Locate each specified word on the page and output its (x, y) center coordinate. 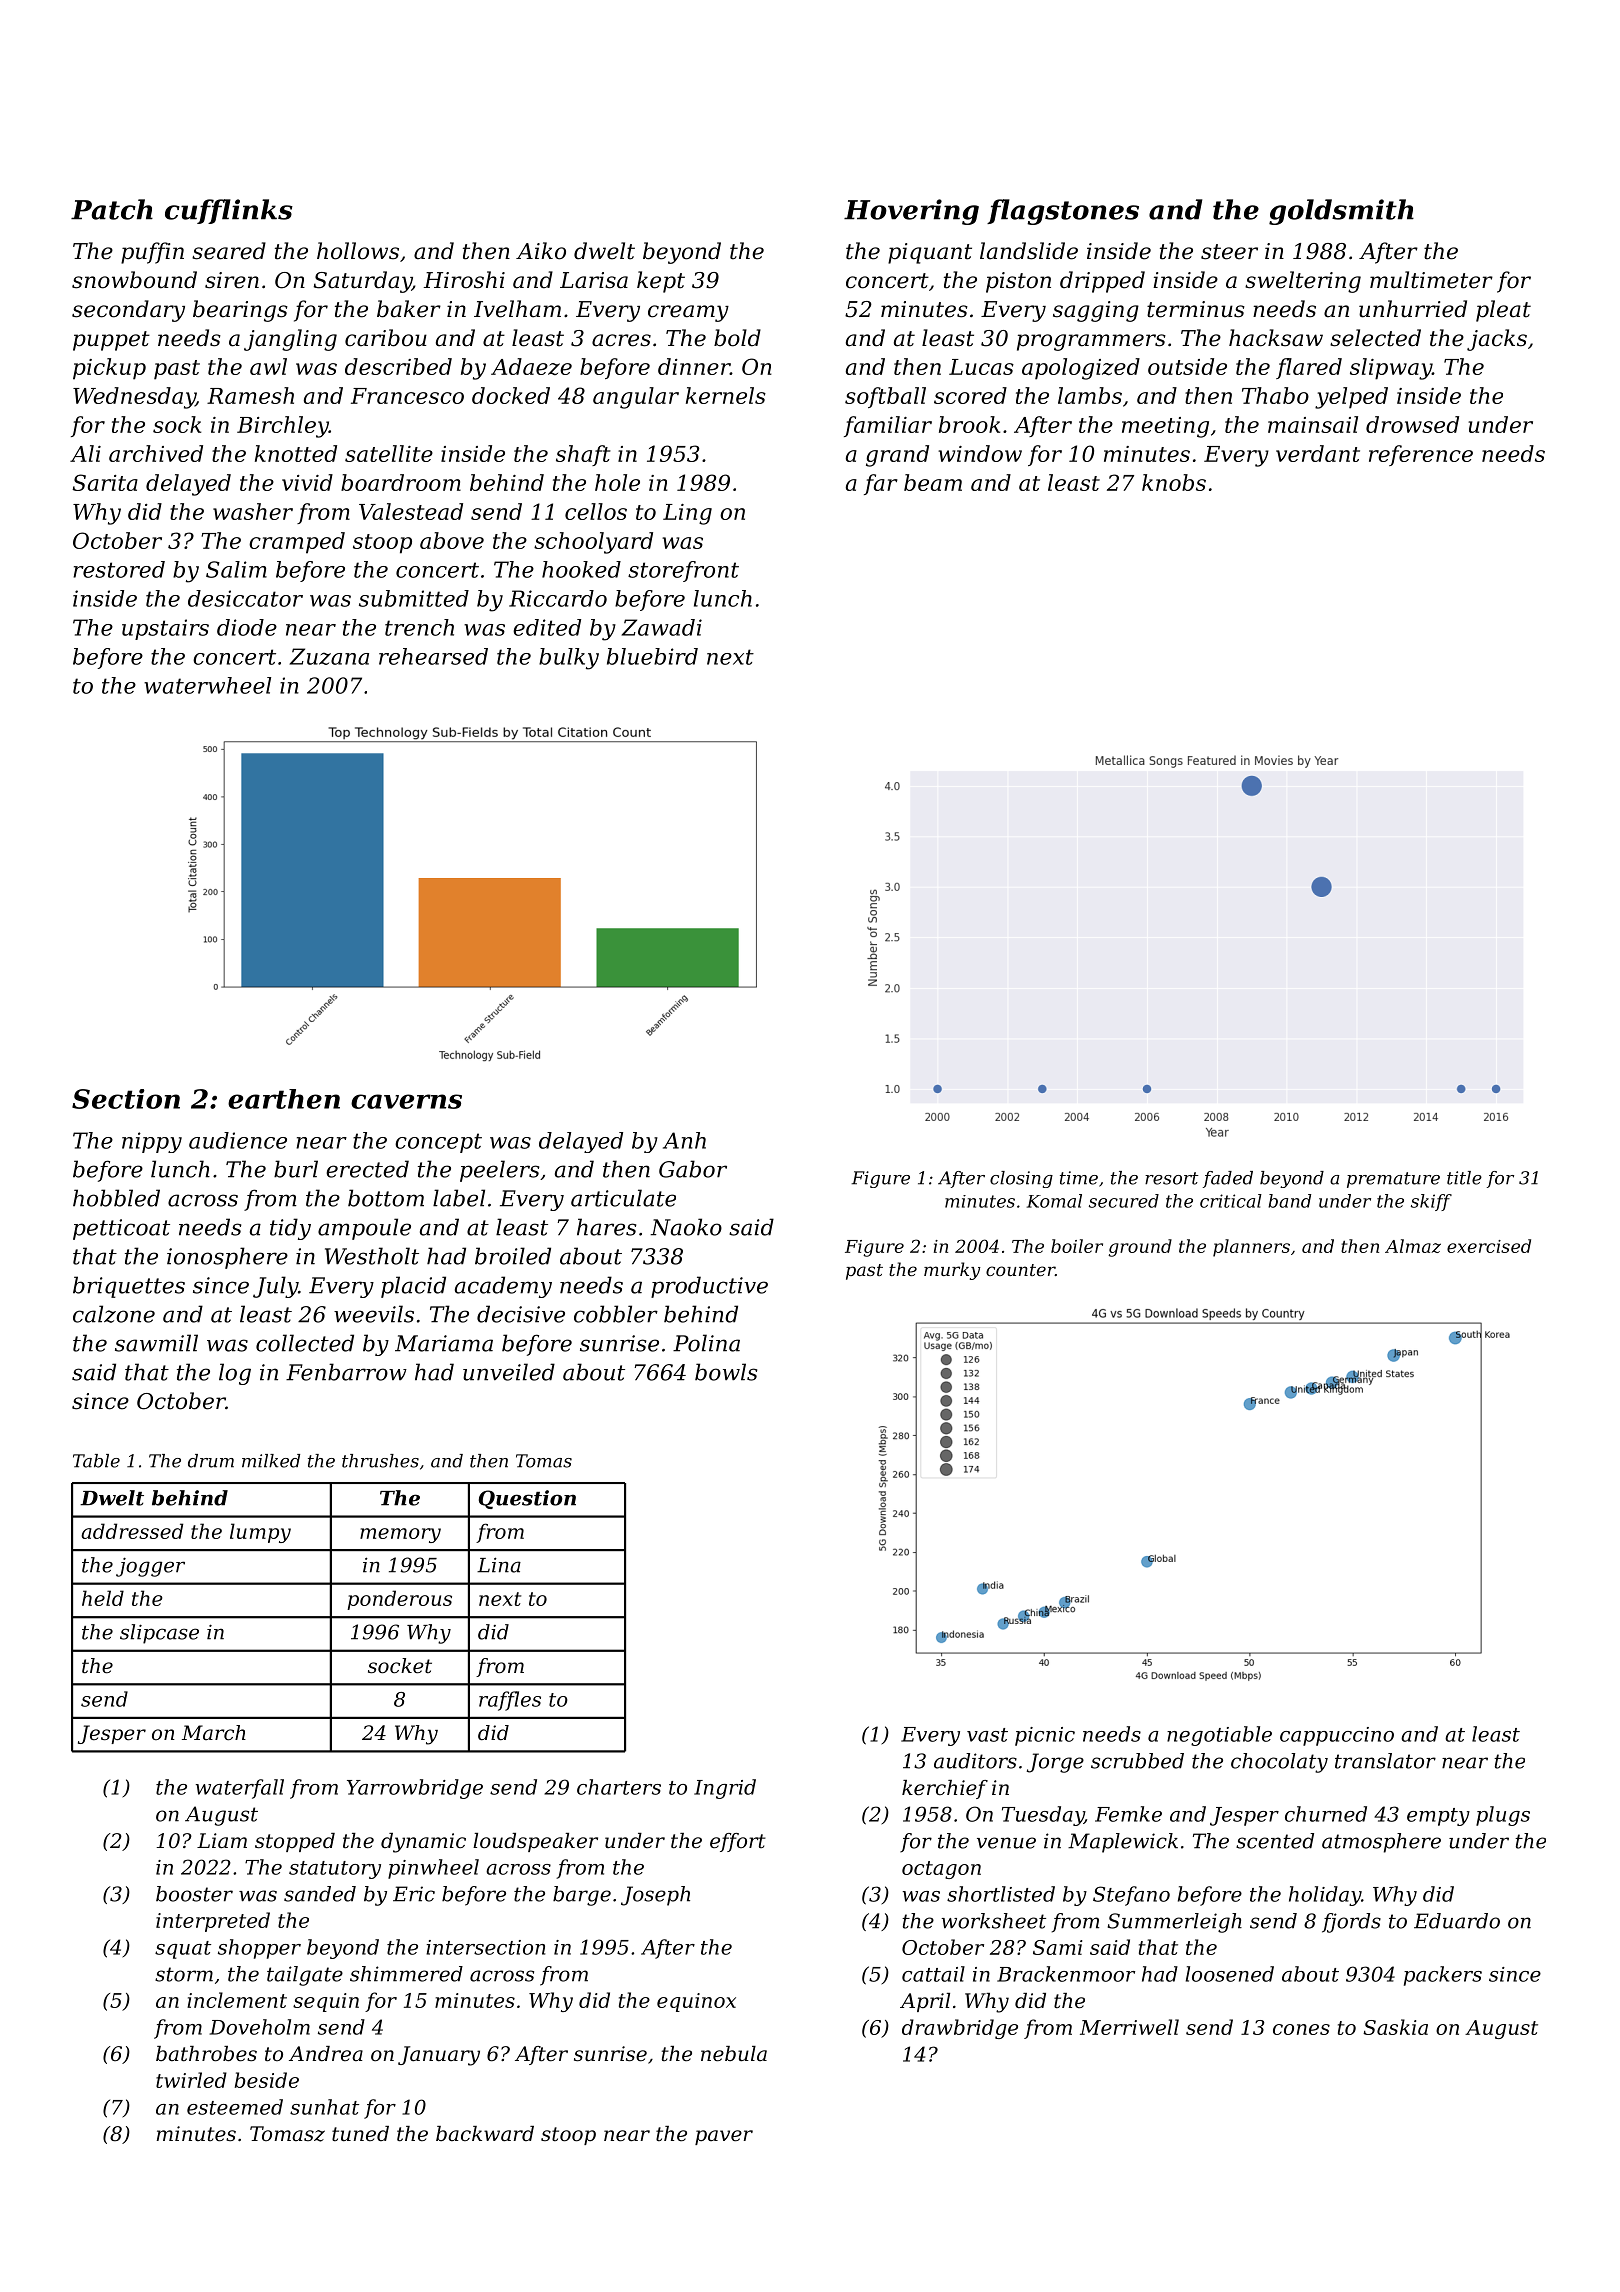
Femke (1128, 1814)
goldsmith (1341, 212)
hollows (358, 251)
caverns (406, 1101)
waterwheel (207, 685)
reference (1421, 455)
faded (1228, 1179)
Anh (684, 1140)
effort (738, 1842)
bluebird (652, 656)
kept (661, 282)
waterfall (240, 1789)
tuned (360, 2134)
